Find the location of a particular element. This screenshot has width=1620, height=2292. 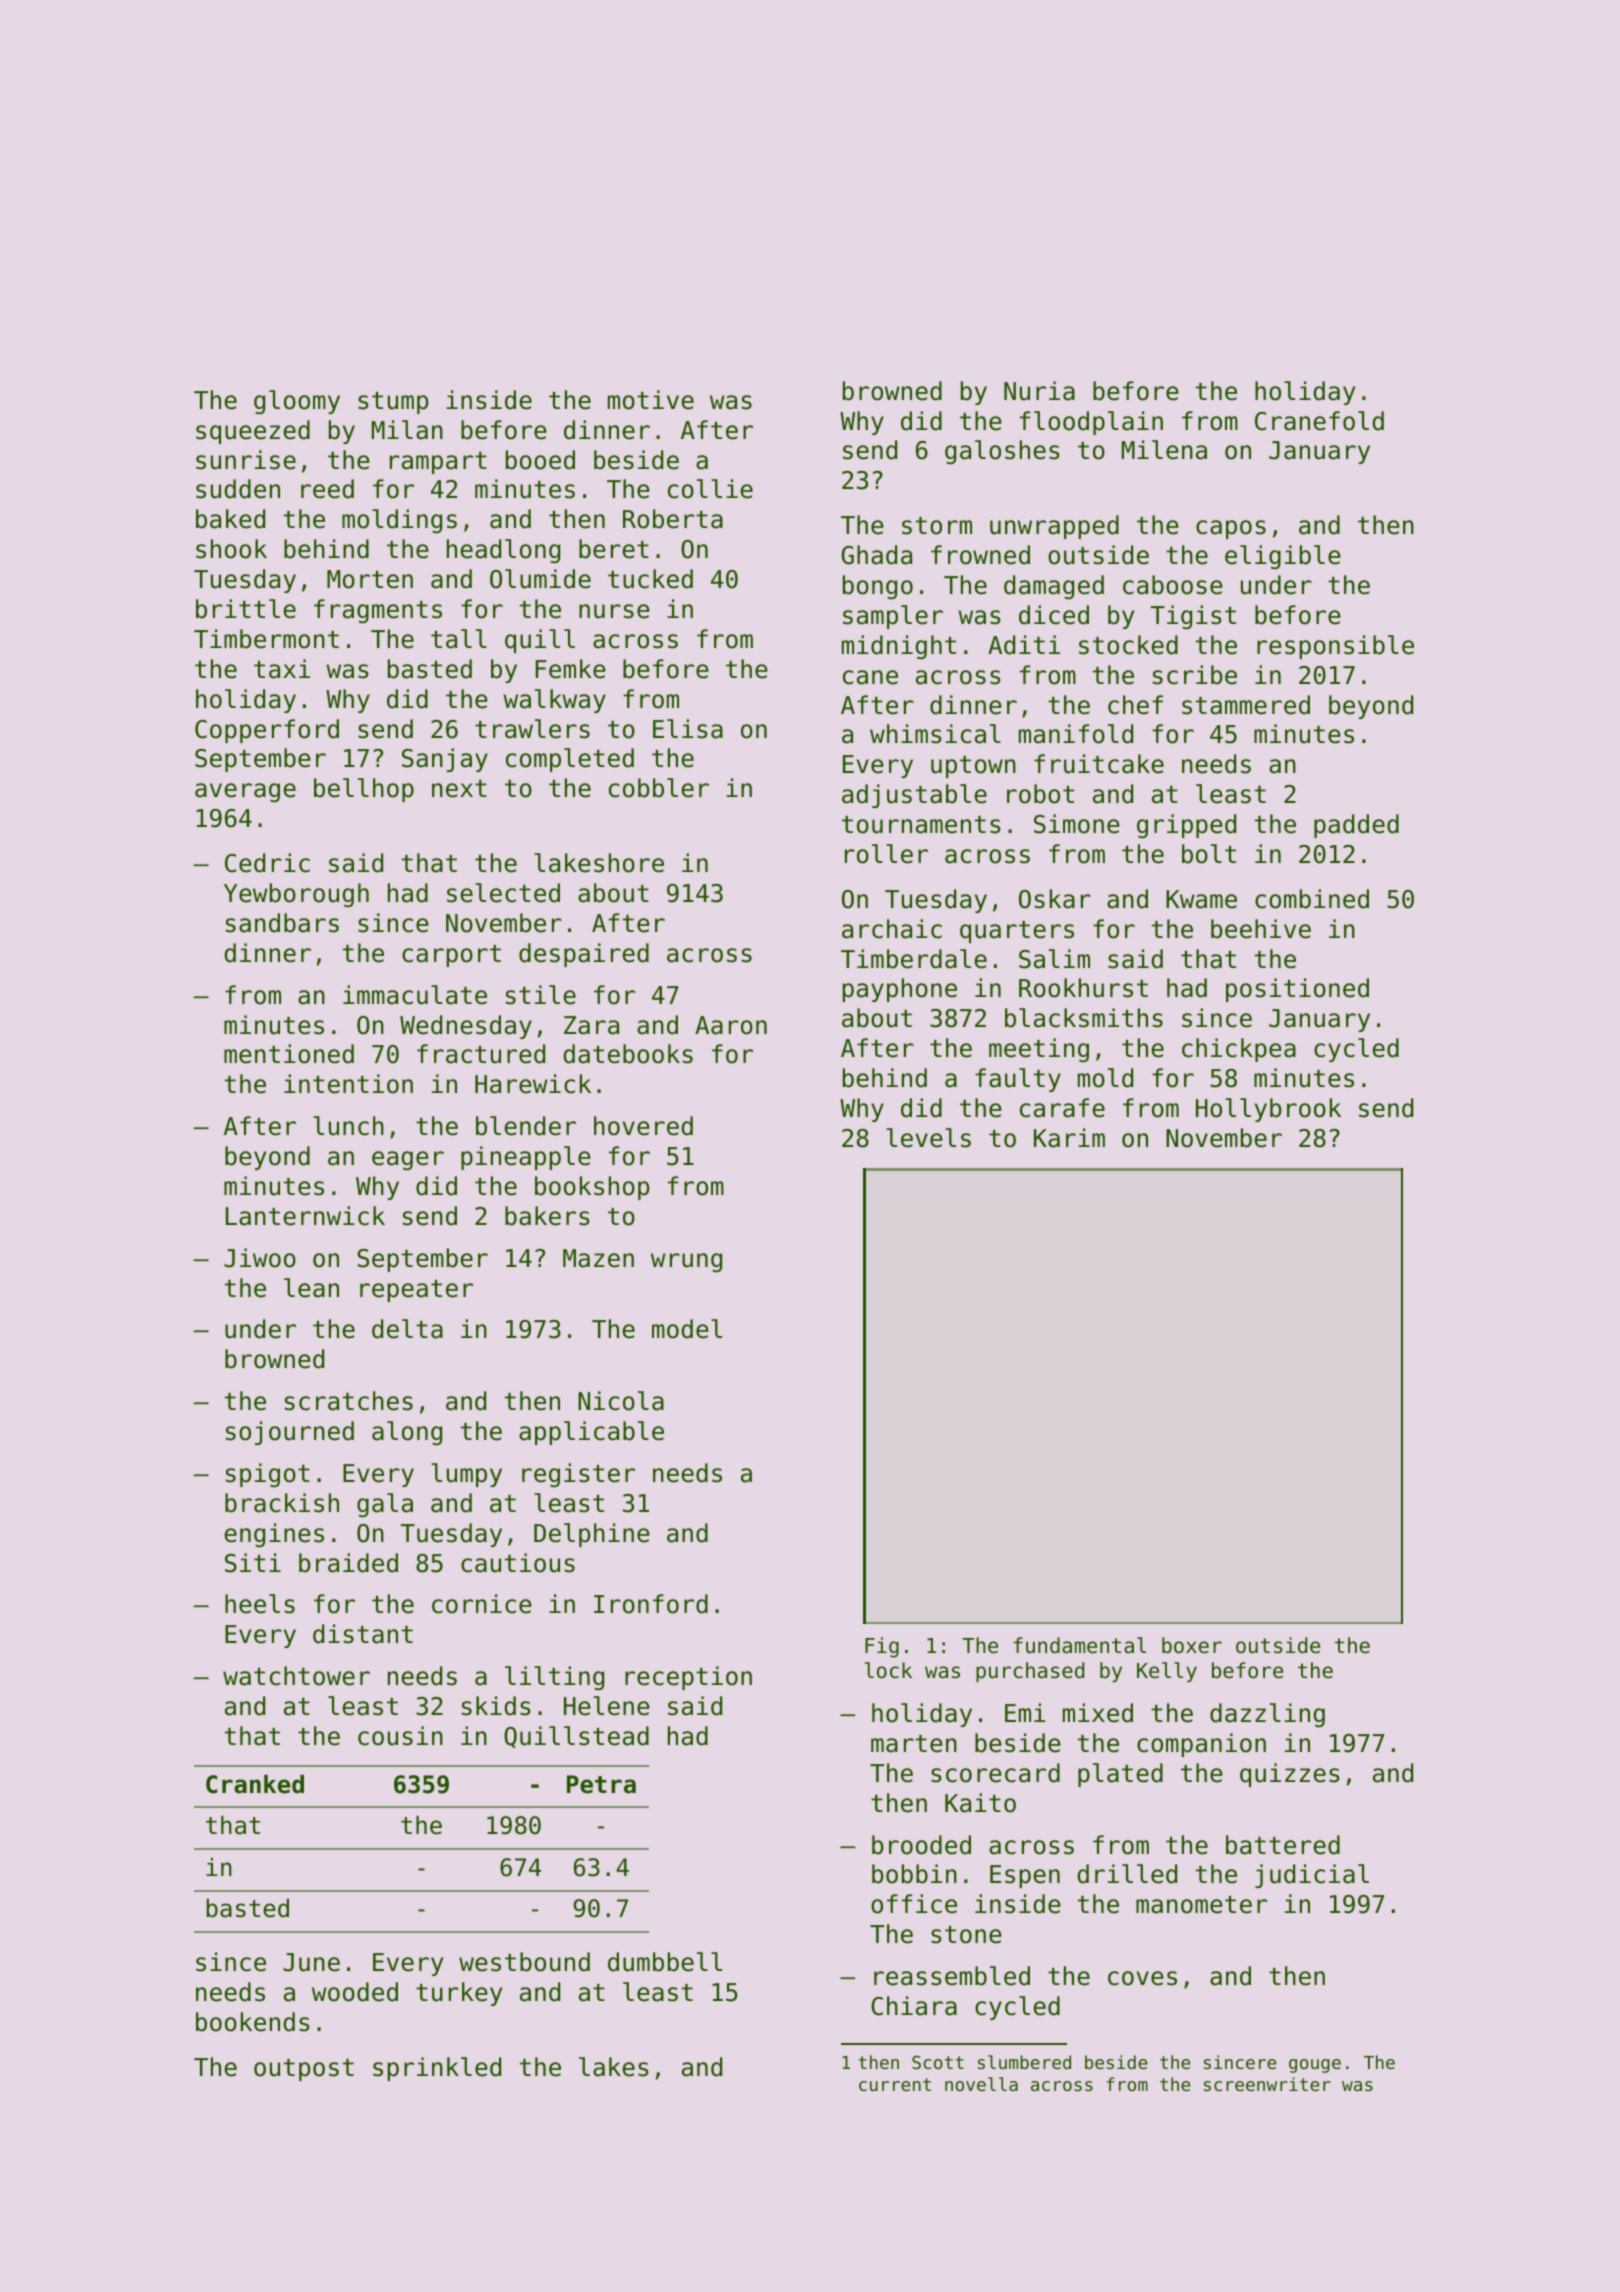

novella is located at coordinates (981, 2084).
